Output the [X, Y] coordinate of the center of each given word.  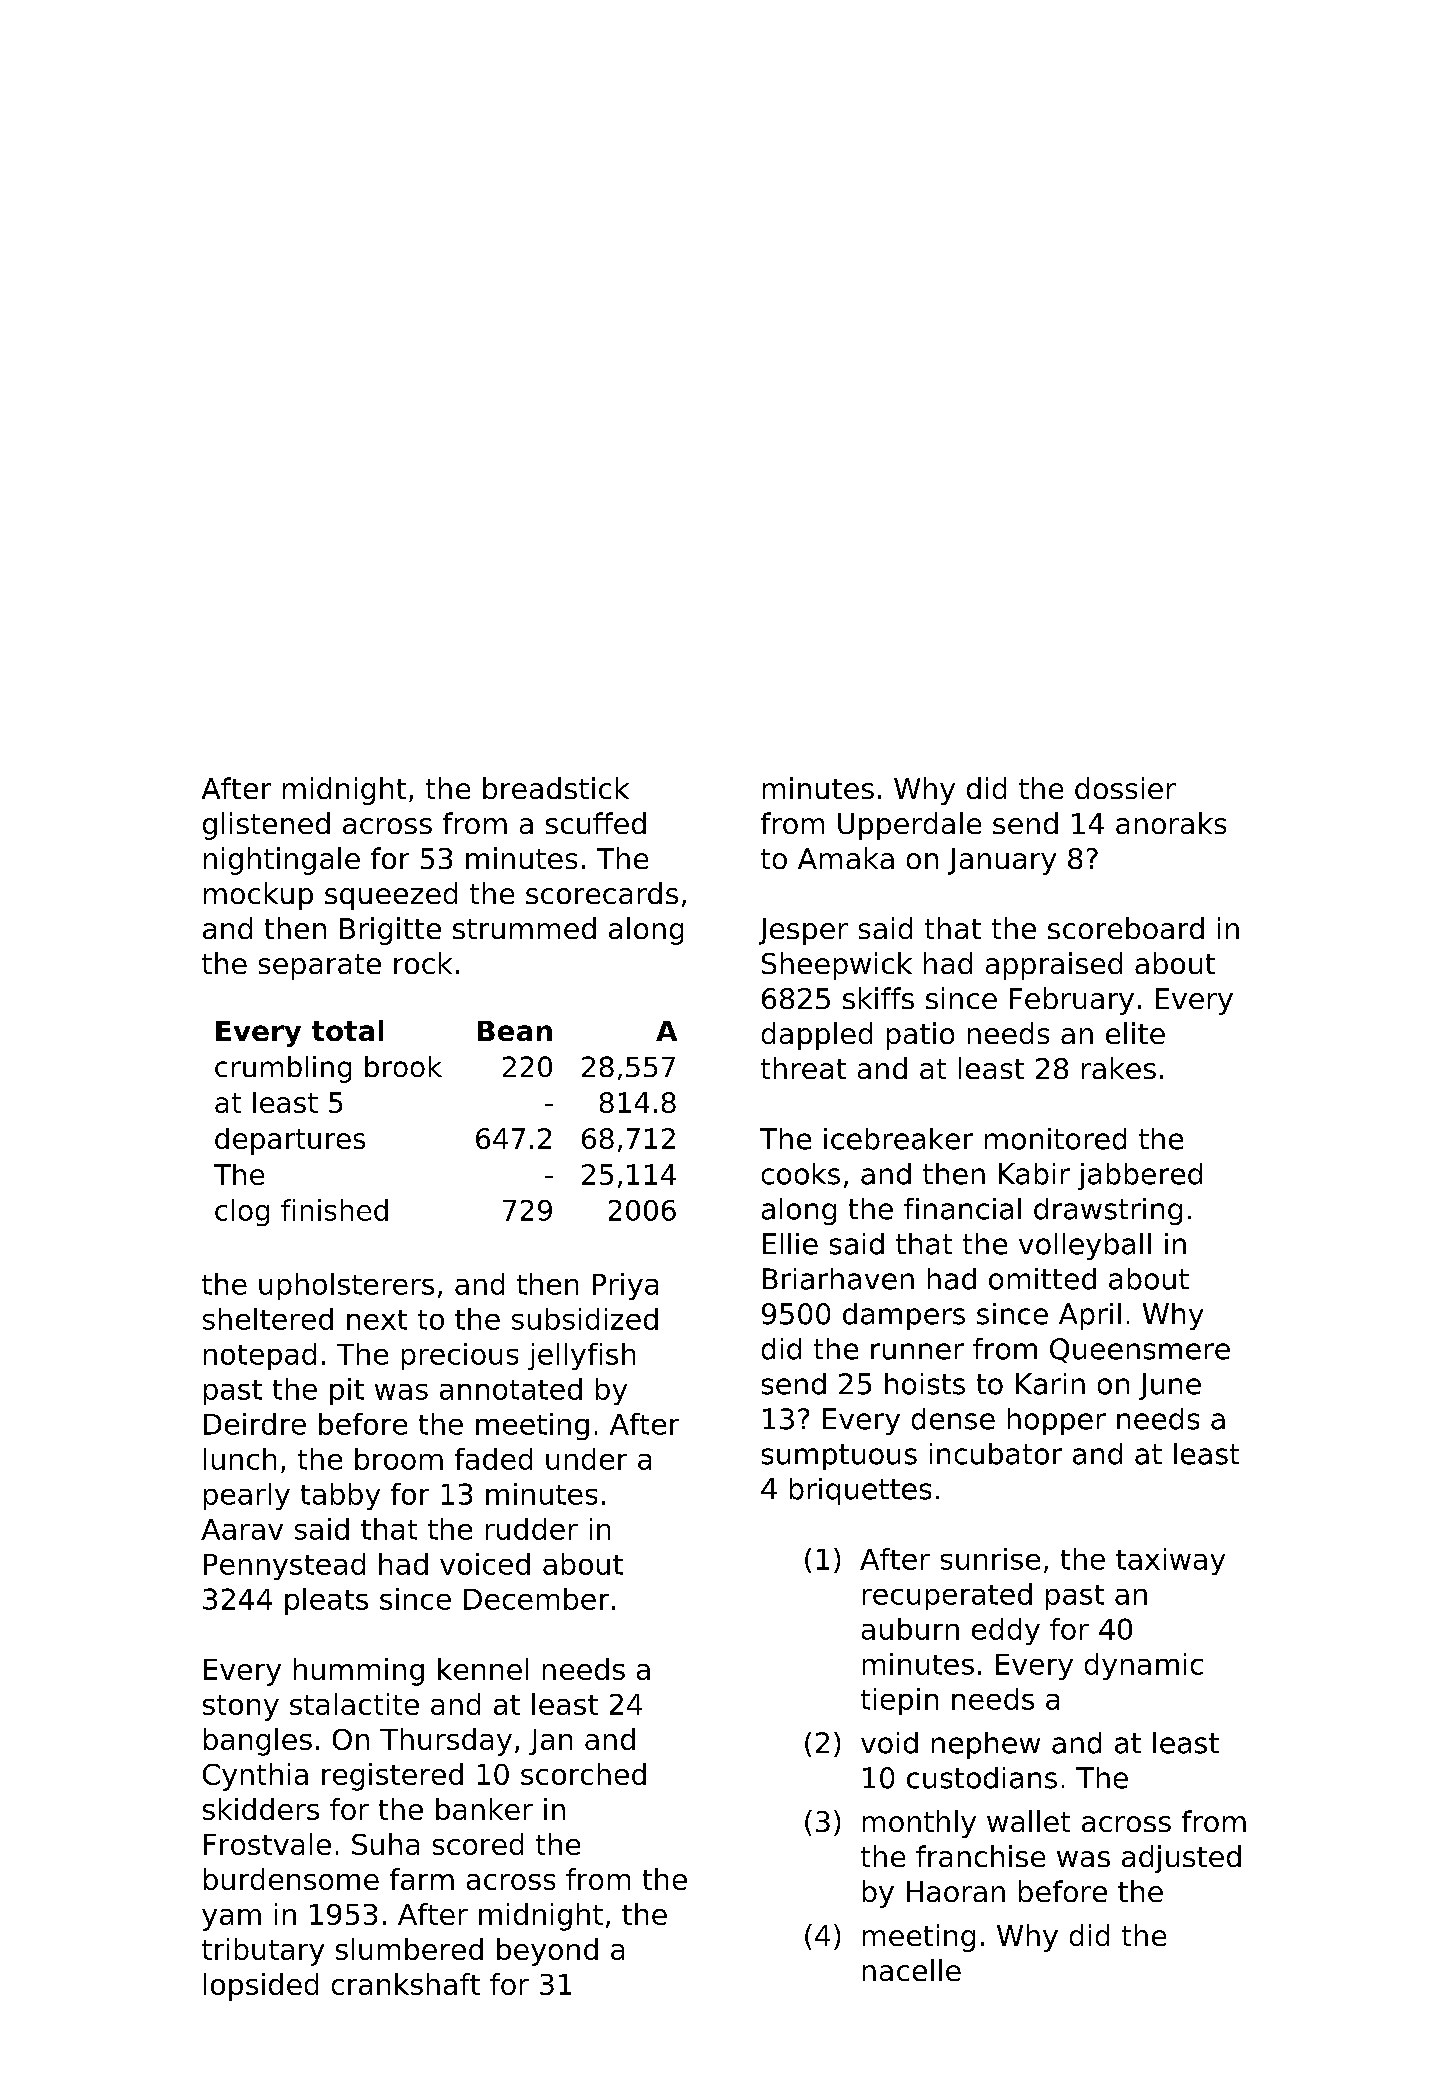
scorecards [602, 893]
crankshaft [406, 1984]
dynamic [1144, 1666]
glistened [266, 826]
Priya [625, 1286]
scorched [583, 1774]
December [536, 1599]
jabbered [1140, 1176]
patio [920, 1036]
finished [334, 1210]
